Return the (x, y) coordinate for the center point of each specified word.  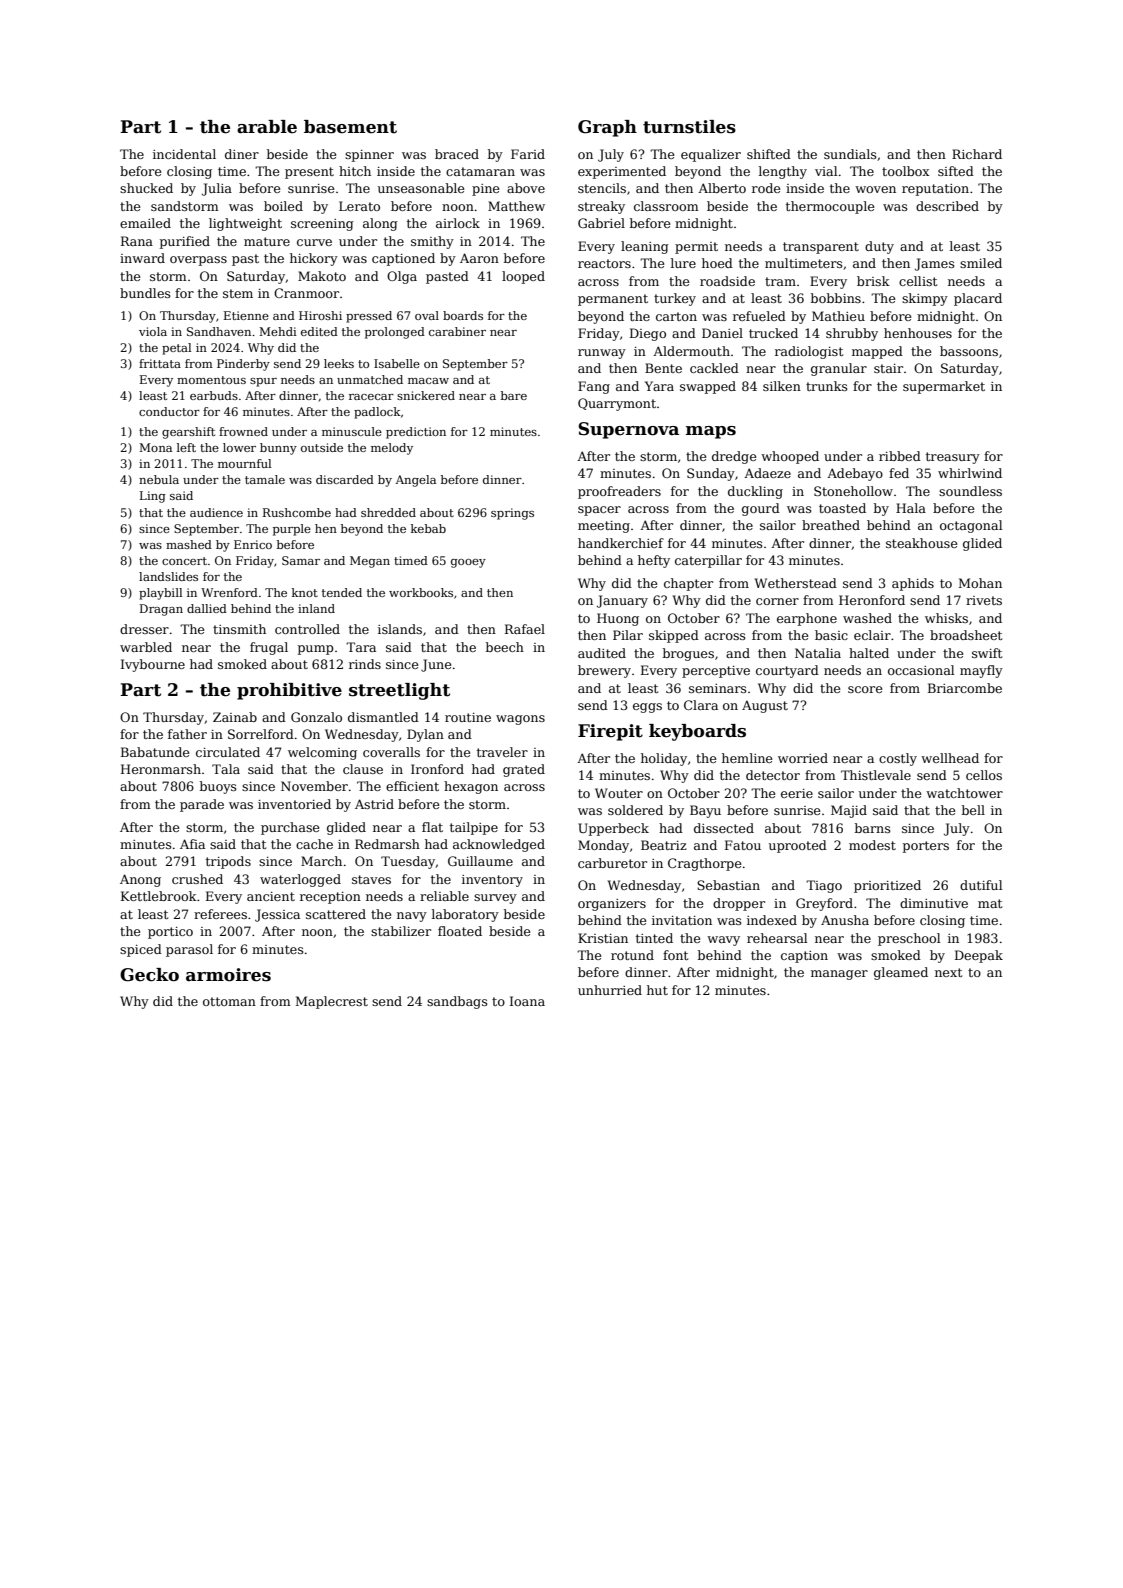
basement (350, 127)
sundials (850, 154)
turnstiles (689, 127)
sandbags (457, 1002)
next (948, 972)
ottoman (229, 1001)
